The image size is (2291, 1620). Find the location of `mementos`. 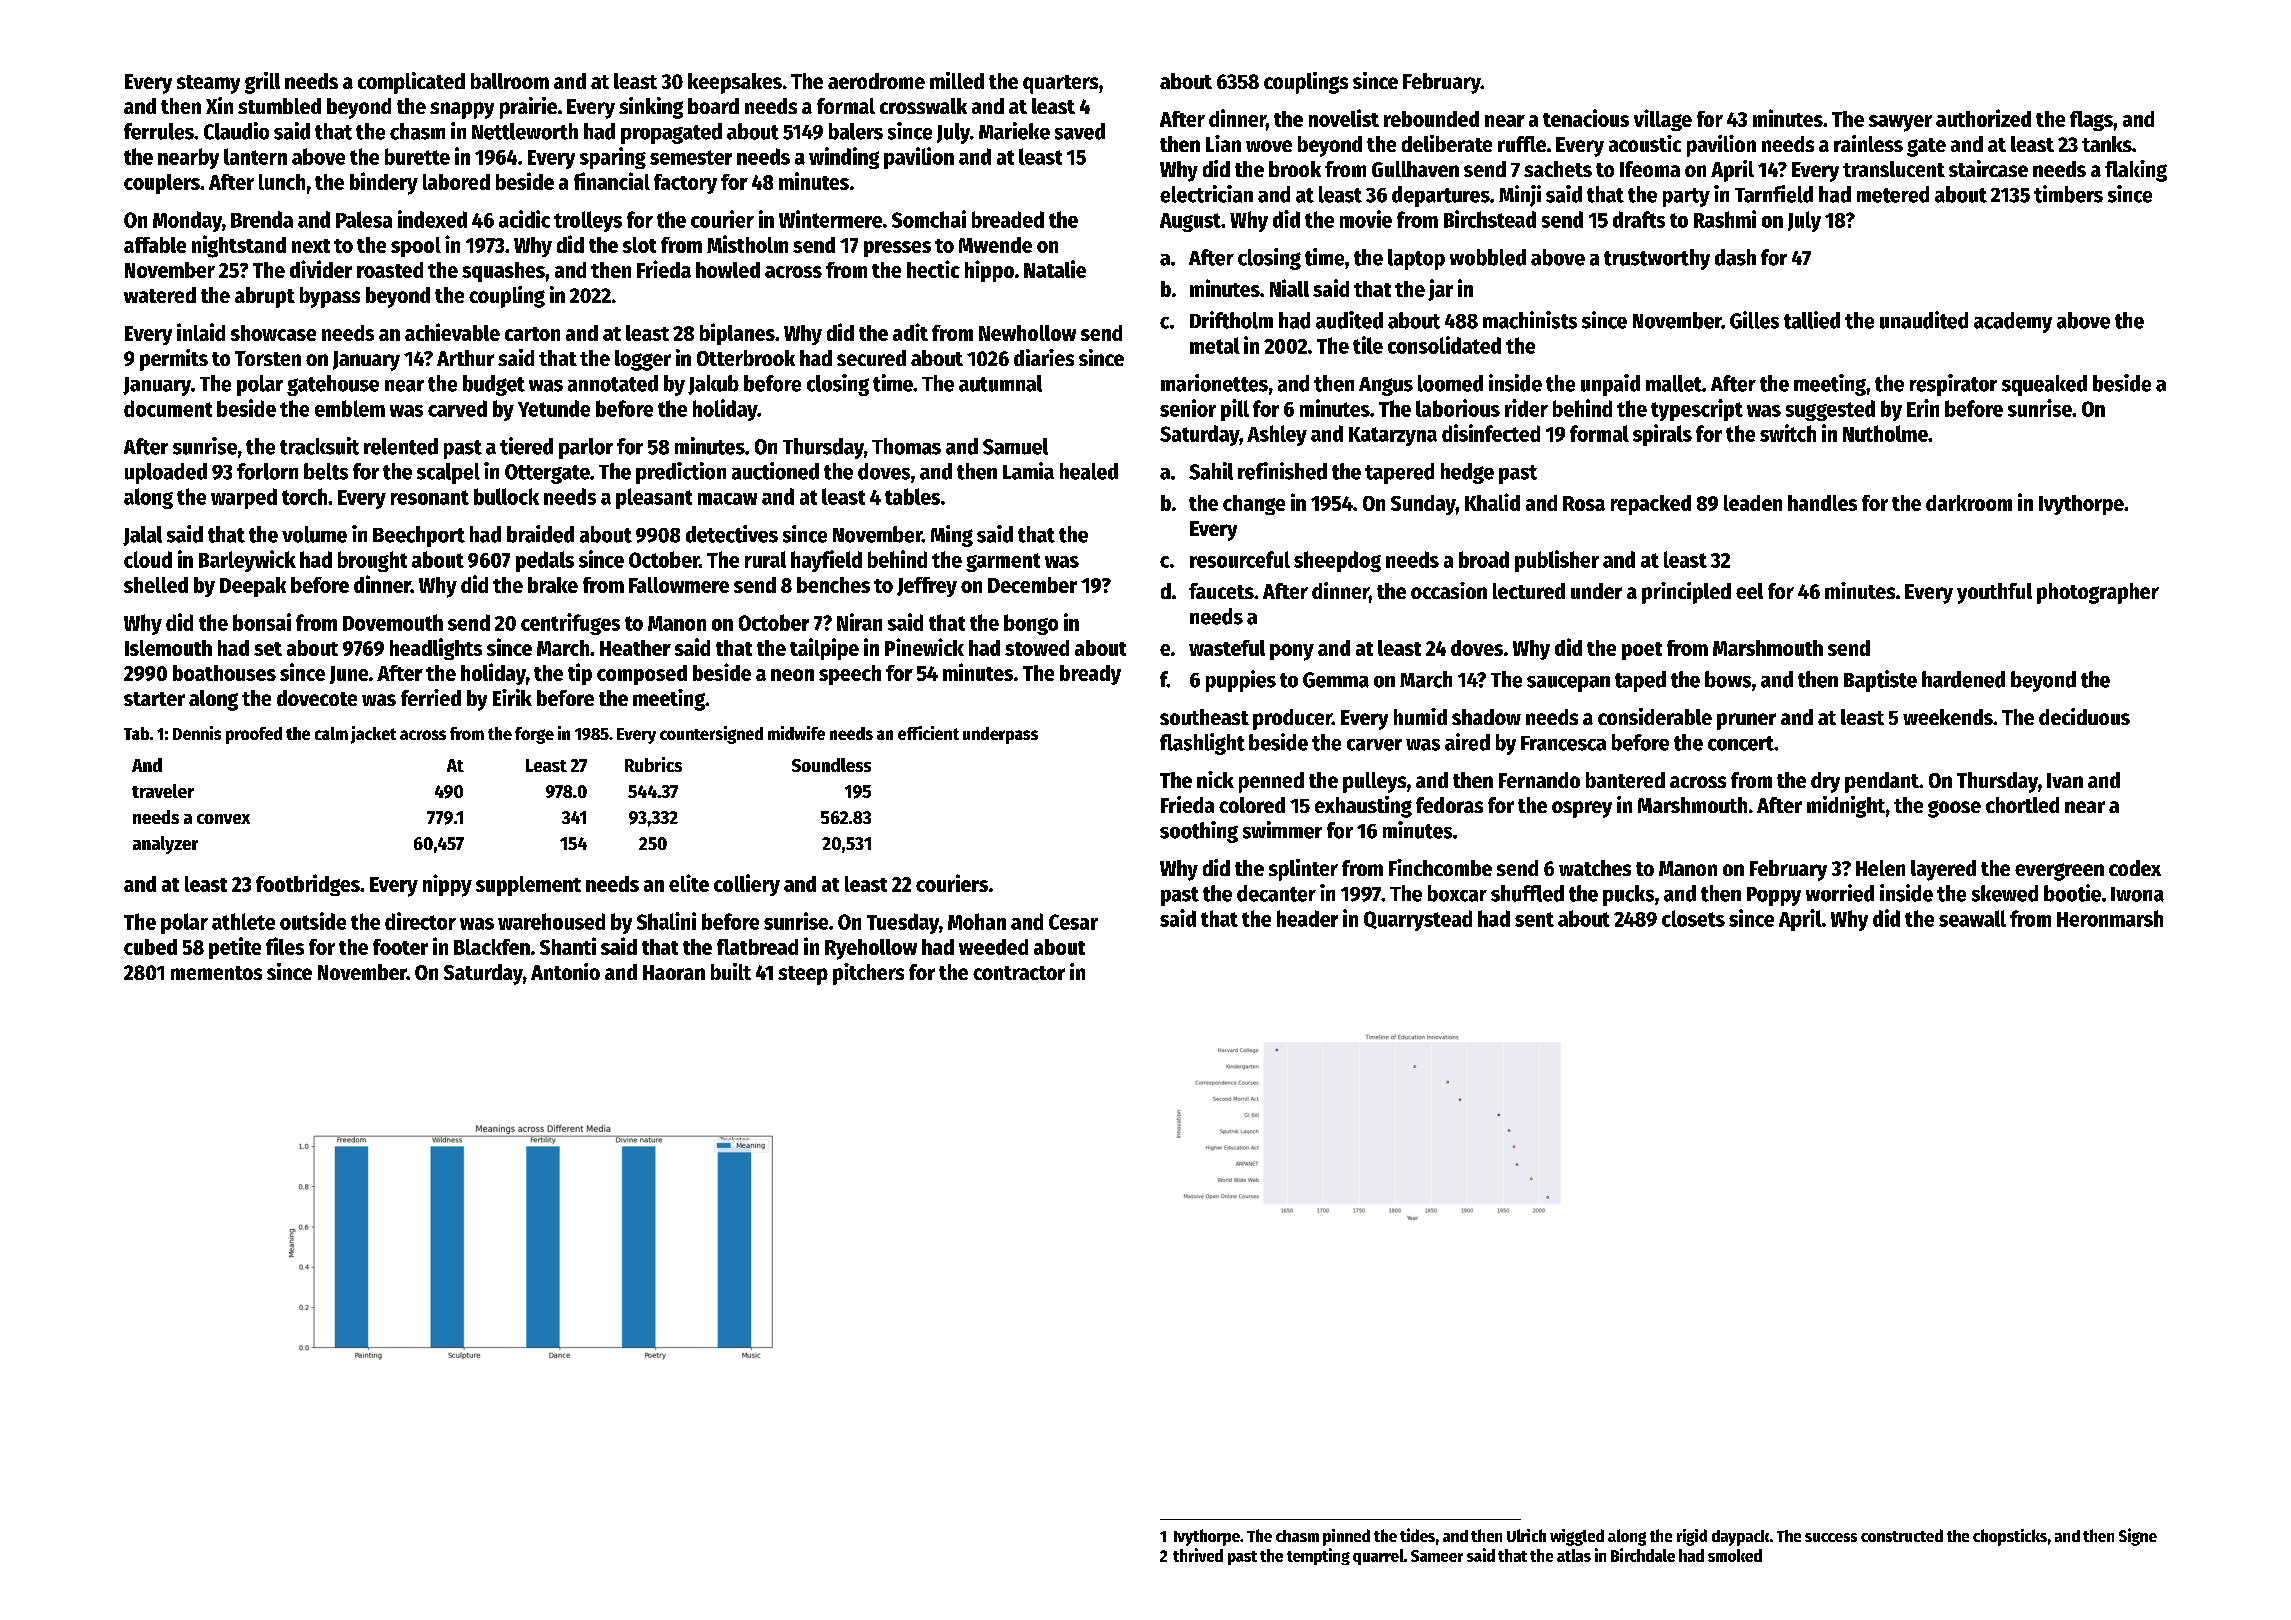

mementos is located at coordinates (216, 973).
